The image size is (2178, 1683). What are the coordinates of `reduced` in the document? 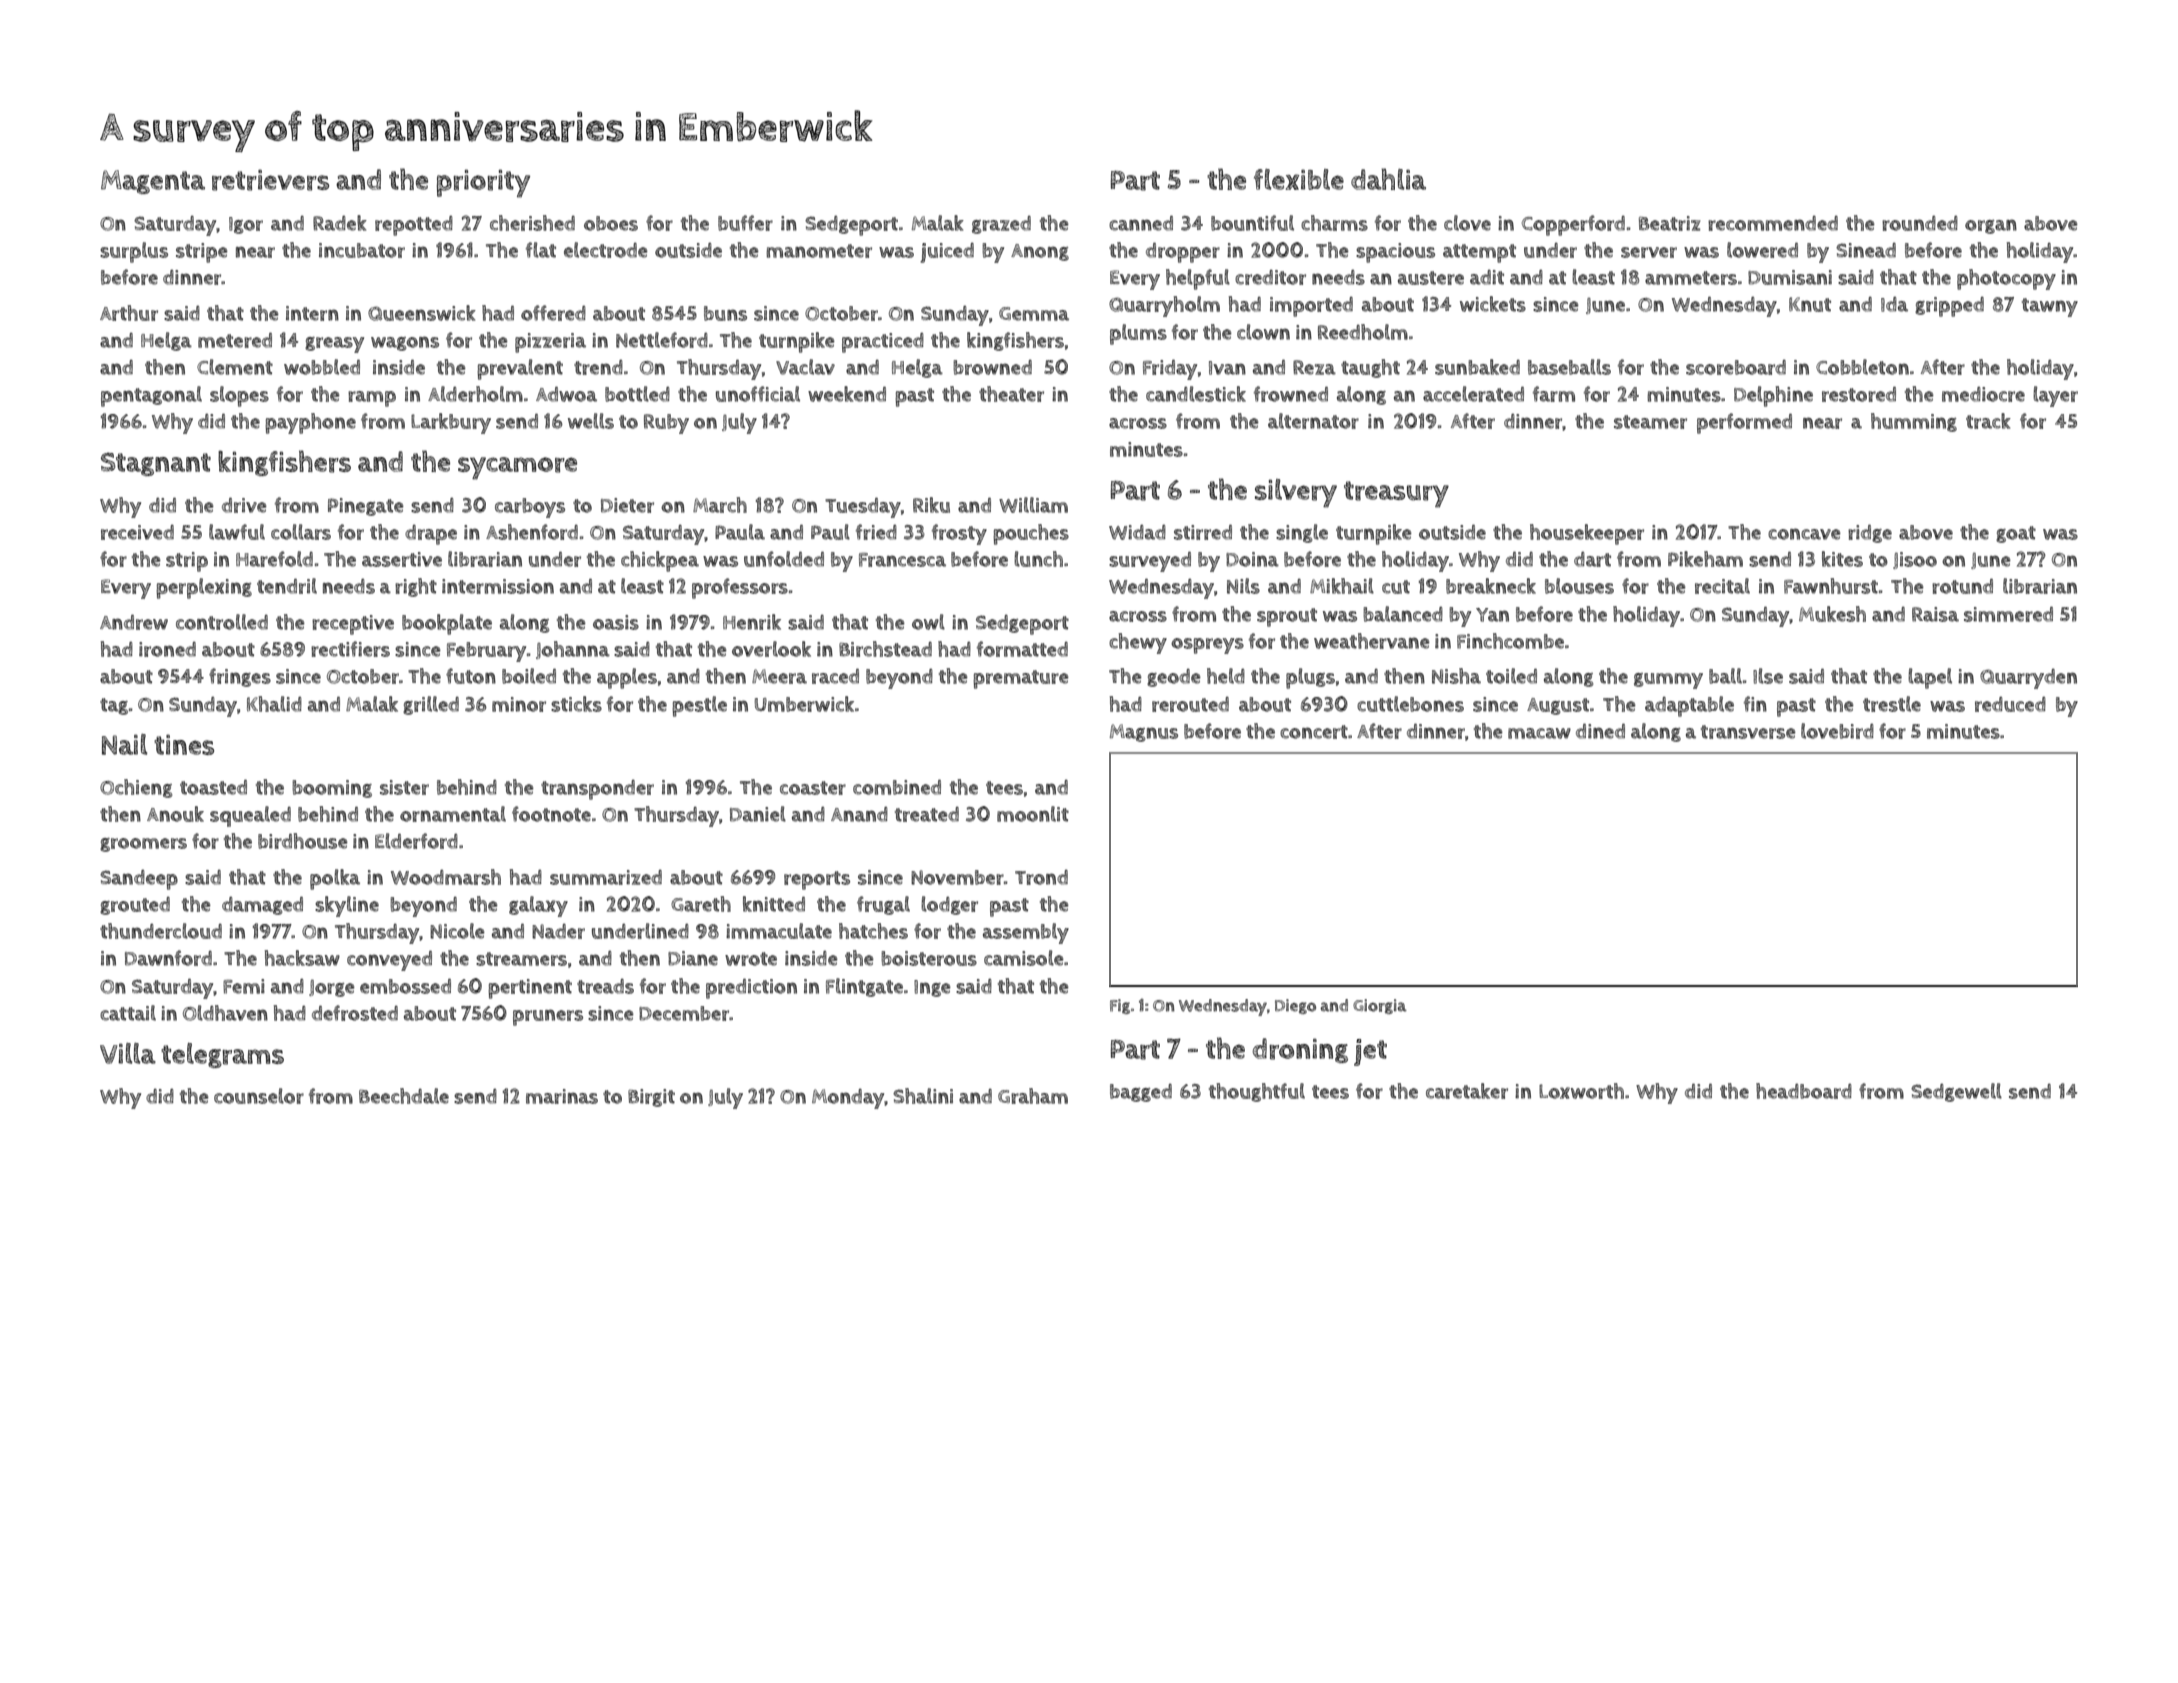 It's located at (2010, 704).
